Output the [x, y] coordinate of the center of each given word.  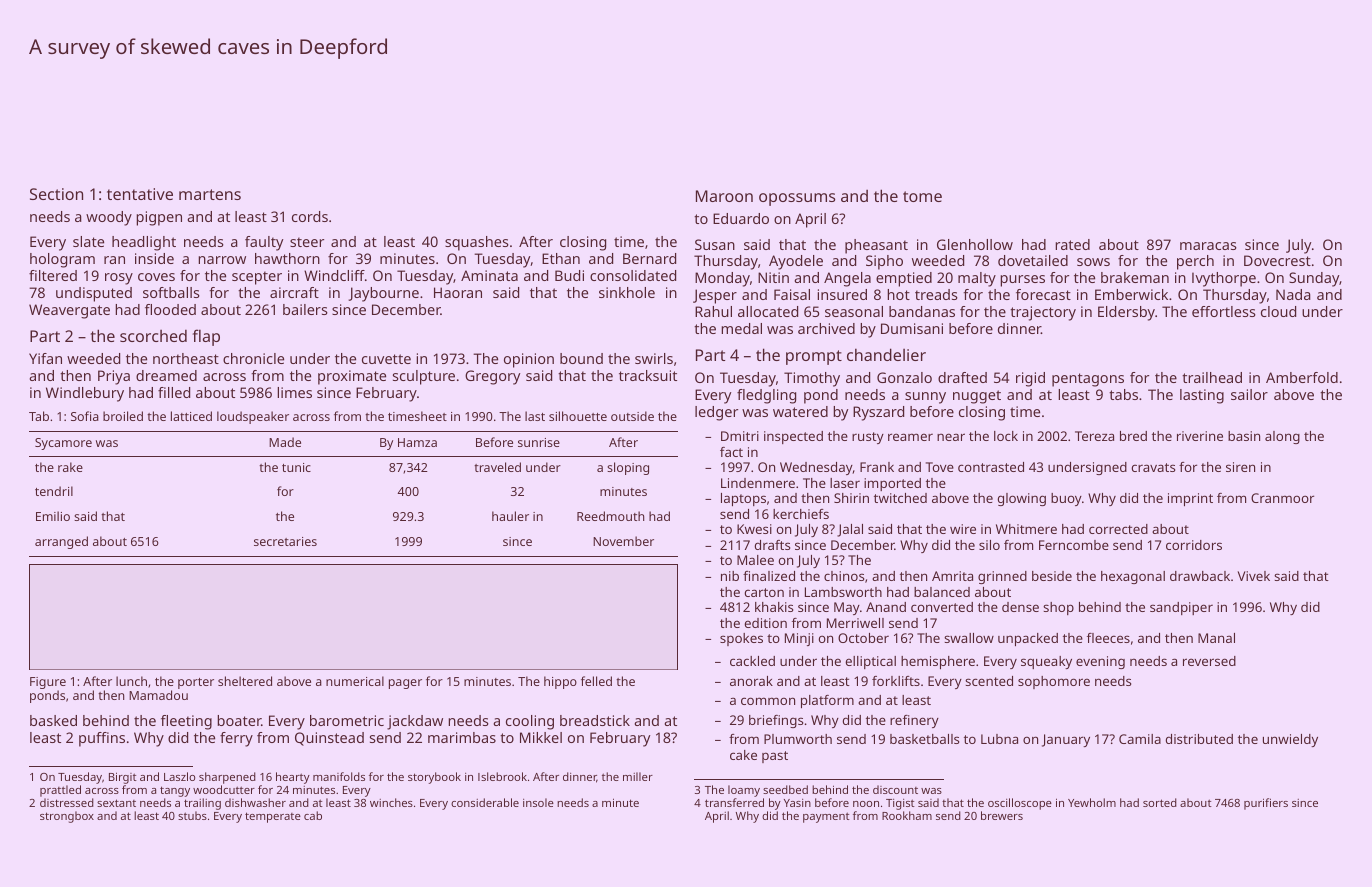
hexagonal [1133, 577]
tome [922, 196]
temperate [273, 817]
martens [210, 194]
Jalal [850, 530]
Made [285, 442]
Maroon [724, 196]
